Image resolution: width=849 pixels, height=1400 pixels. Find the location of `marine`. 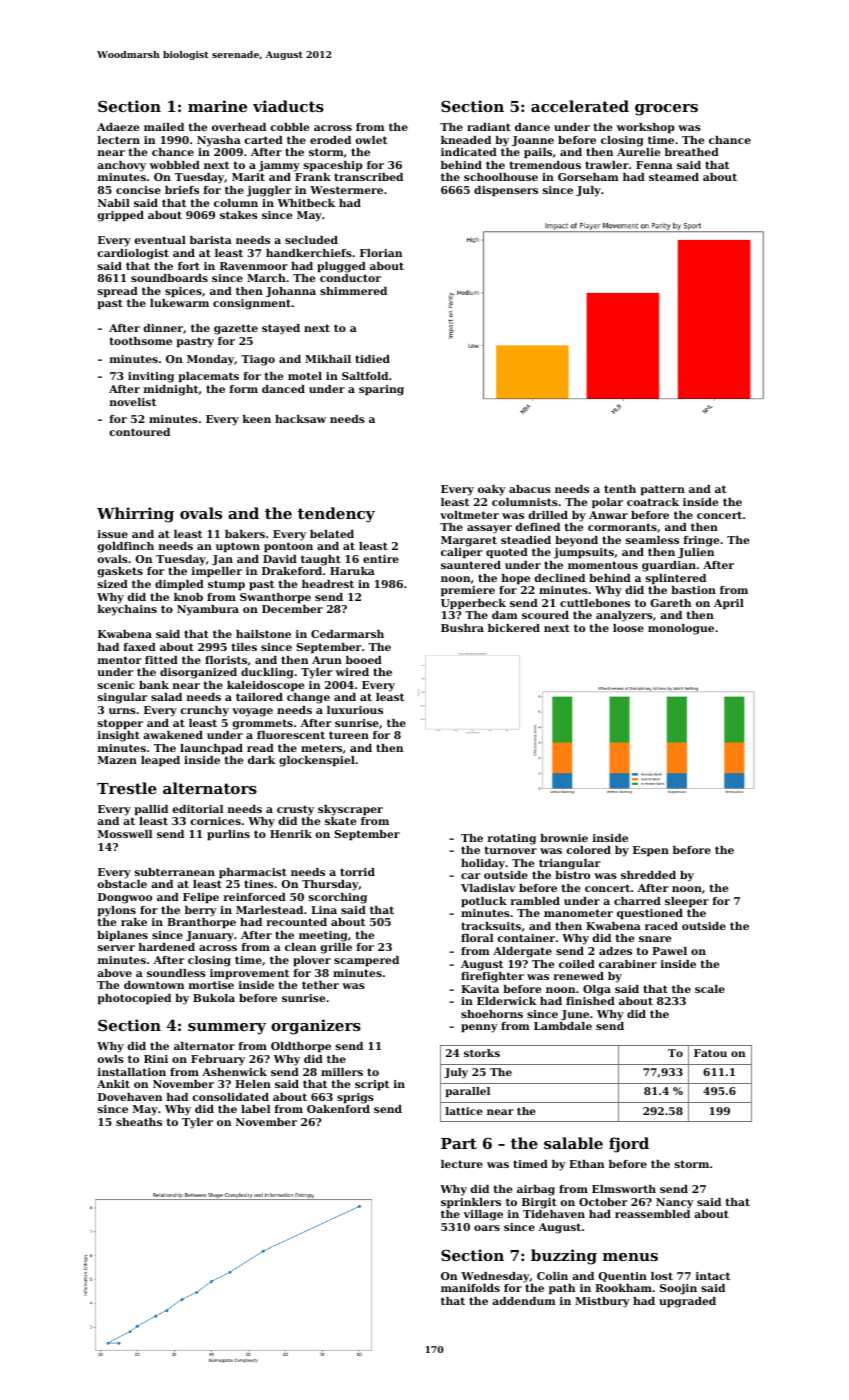

marine is located at coordinates (217, 106).
